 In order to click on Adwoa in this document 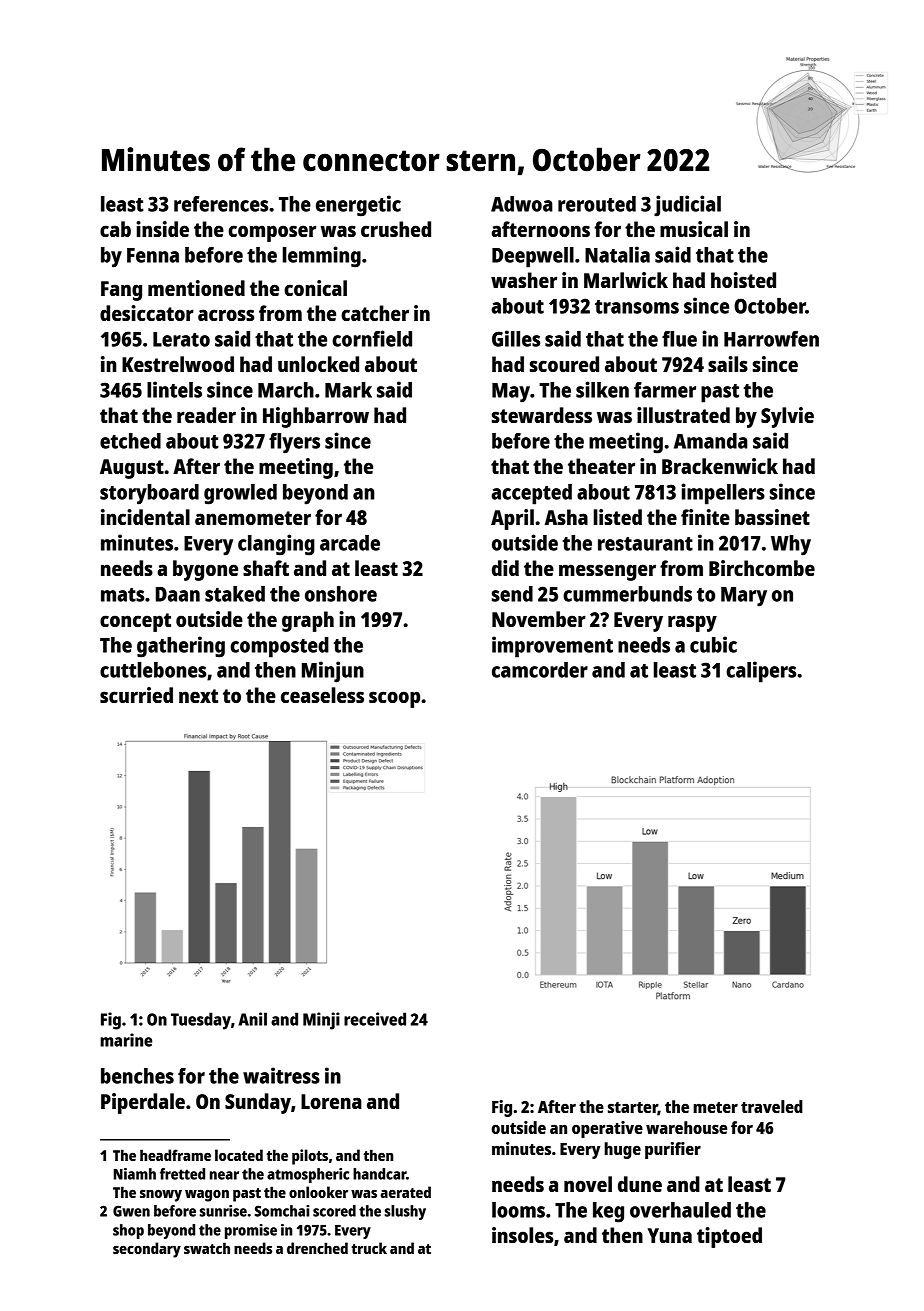, I will do `click(522, 204)`.
